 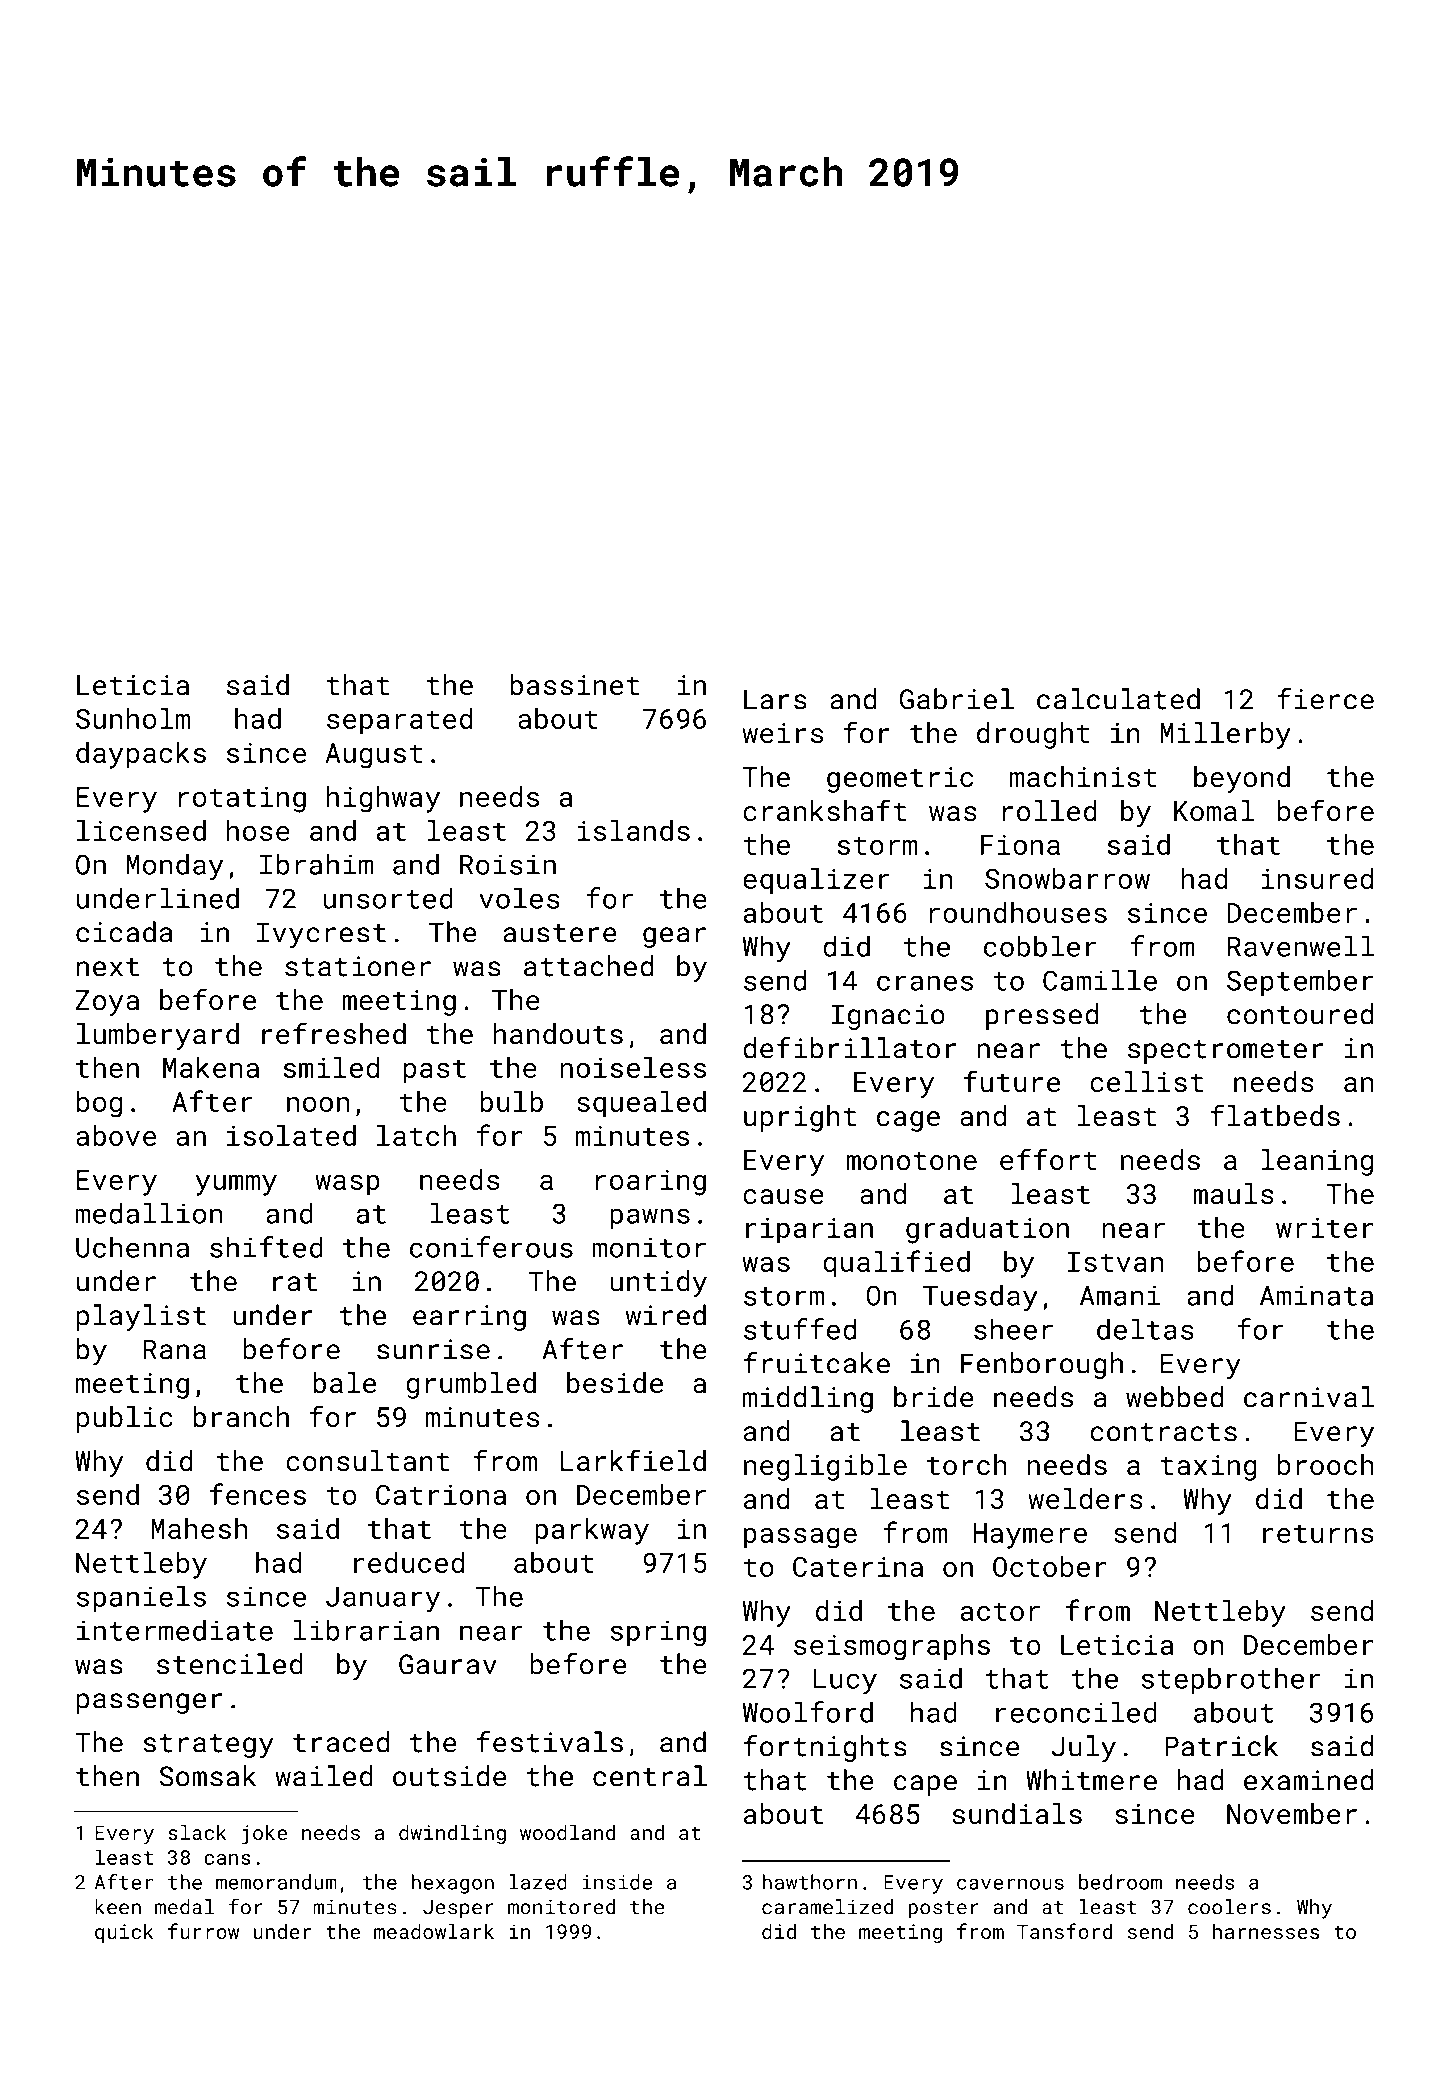 I want to click on fierce, so click(x=1325, y=699).
